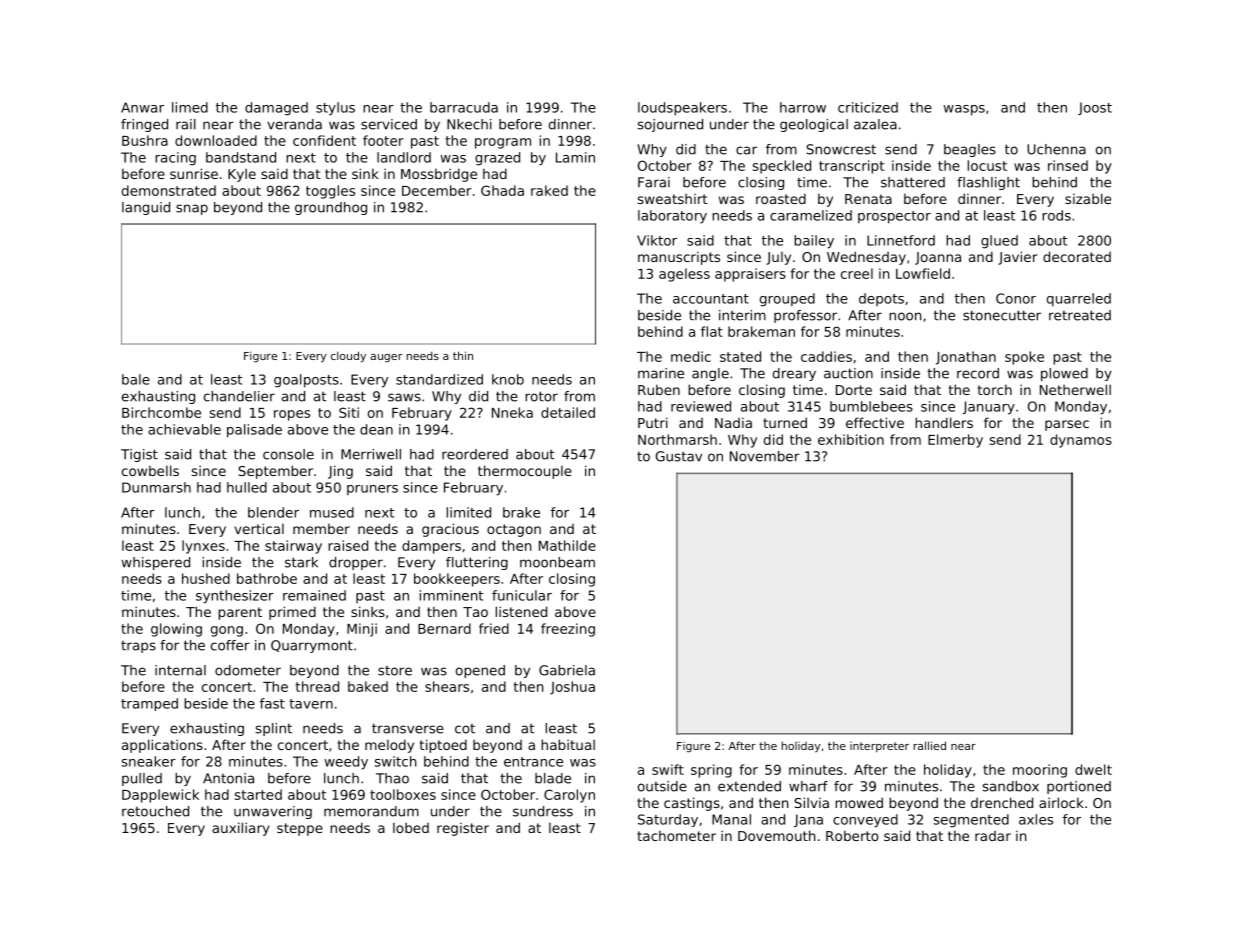  Describe the element at coordinates (557, 562) in the page. I see `moonbeam` at that location.
